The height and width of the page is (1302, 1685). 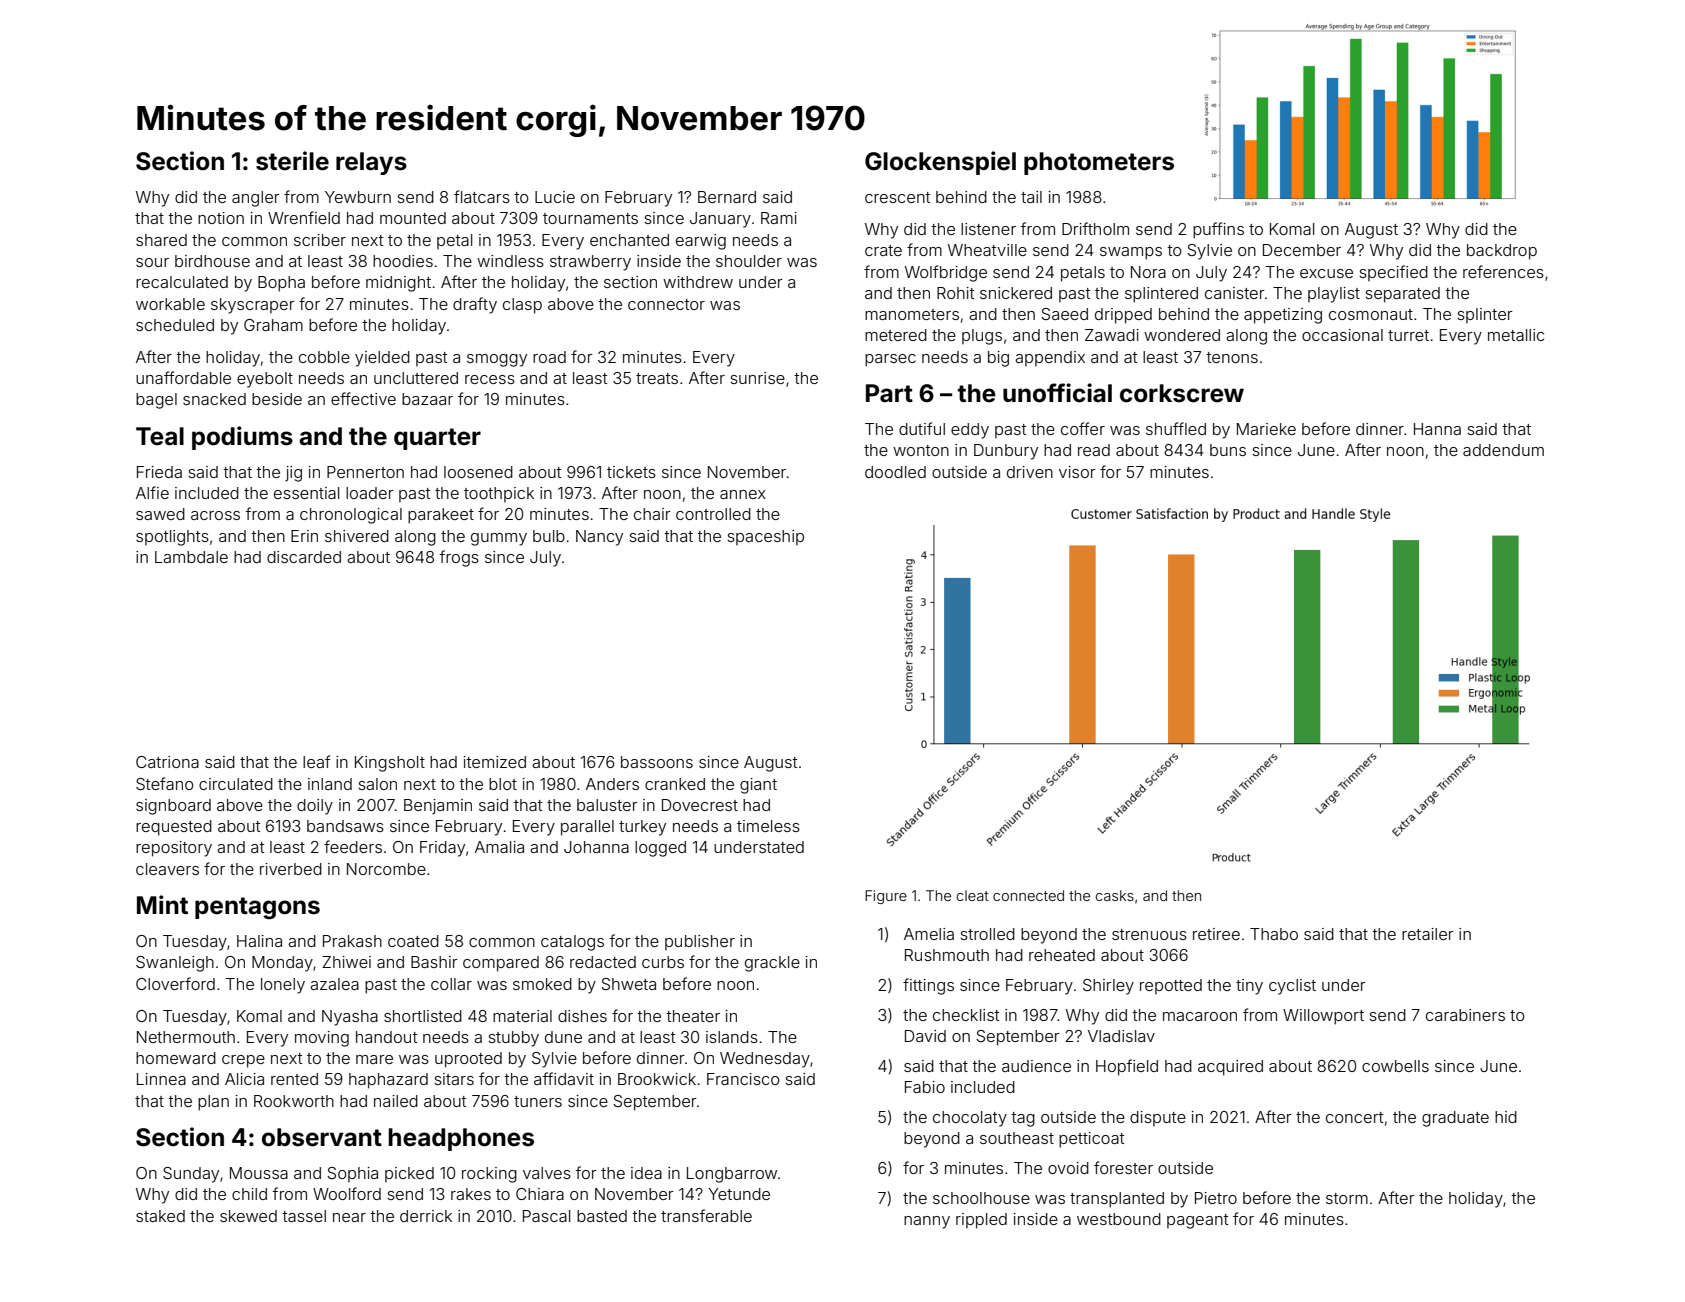 I want to click on Pascal, so click(x=546, y=1216).
